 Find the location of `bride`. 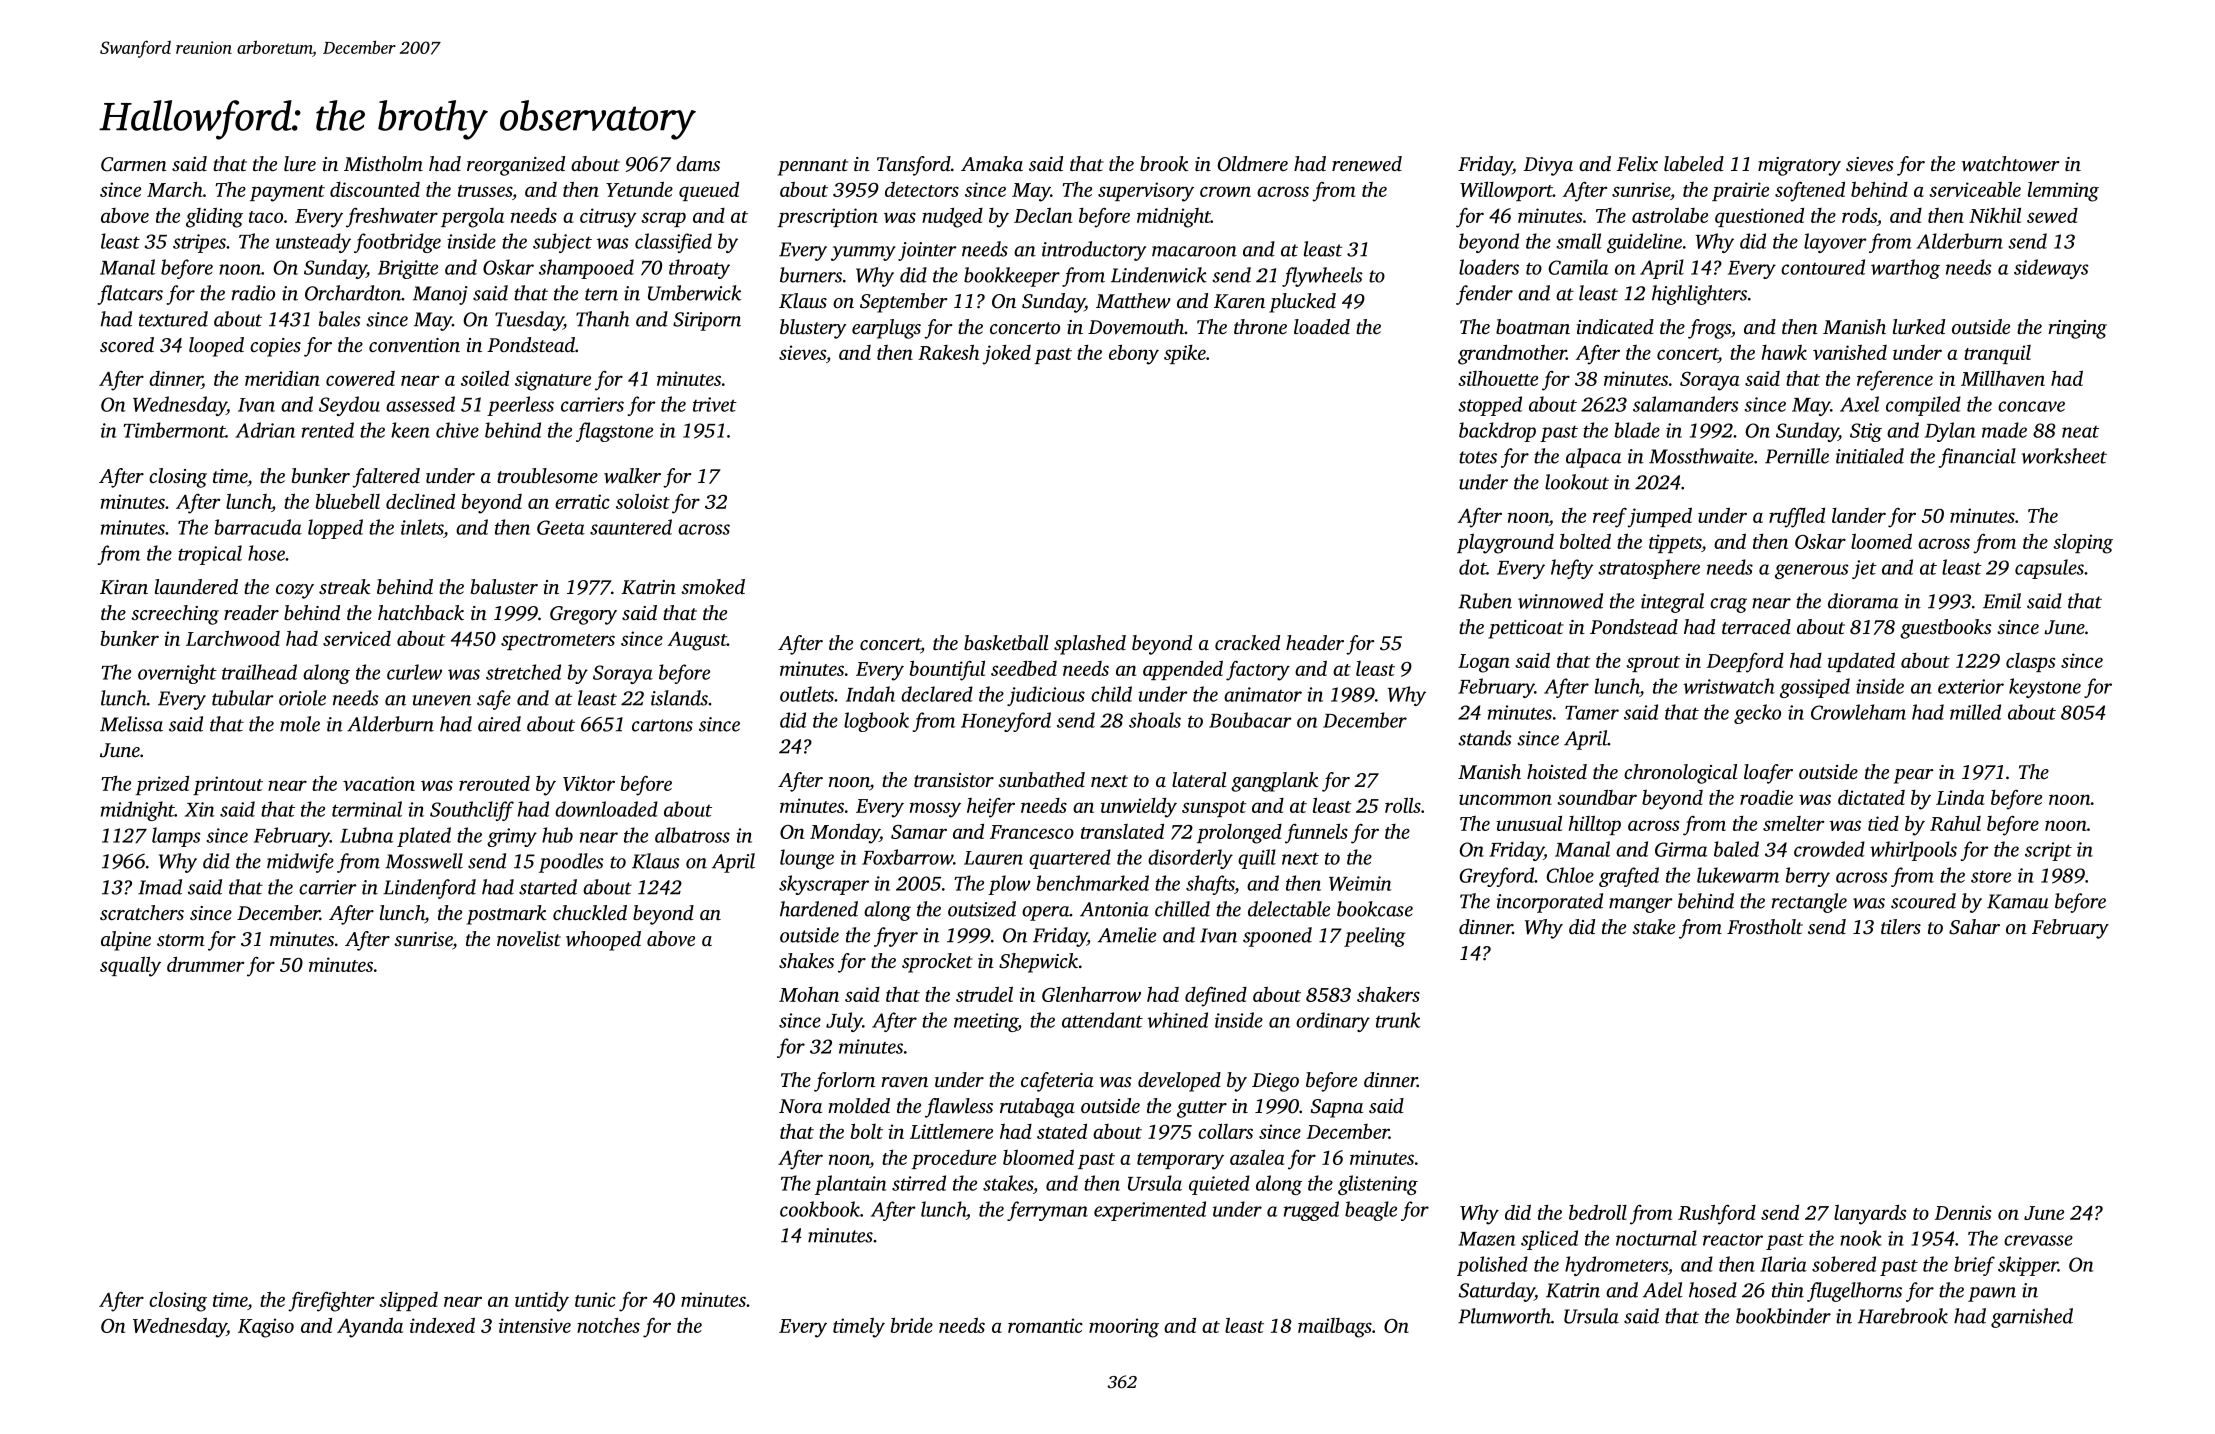

bride is located at coordinates (911, 1325).
